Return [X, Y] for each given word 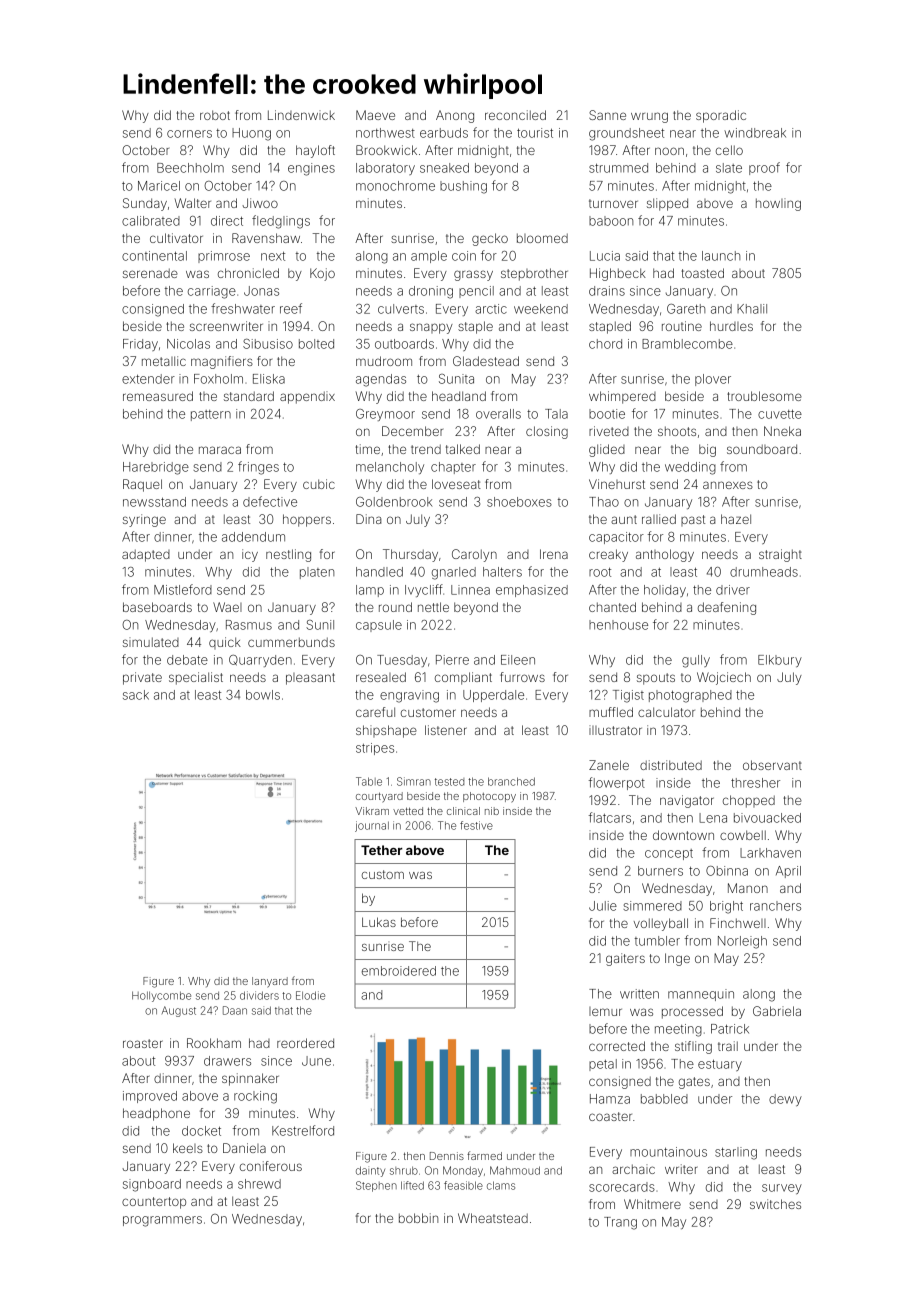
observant [772, 765]
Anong [455, 116]
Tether [382, 850]
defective [270, 501]
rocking [255, 1097]
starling [736, 1153]
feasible [463, 1185]
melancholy [390, 468]
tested [449, 782]
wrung [649, 117]
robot [215, 115]
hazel [736, 519]
